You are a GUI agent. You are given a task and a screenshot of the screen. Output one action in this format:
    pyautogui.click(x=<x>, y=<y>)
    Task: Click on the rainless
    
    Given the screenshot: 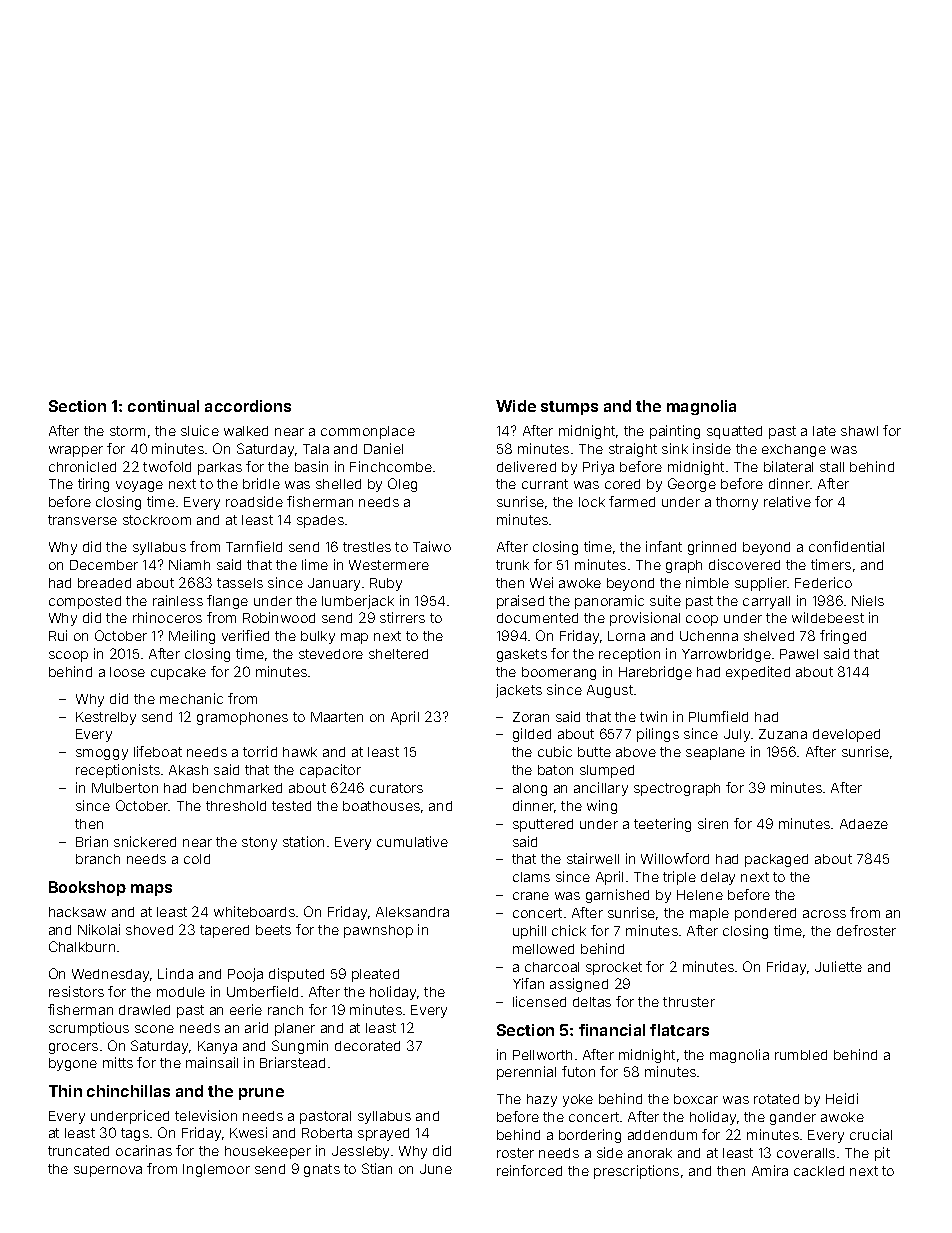 What is the action you would take?
    pyautogui.click(x=178, y=600)
